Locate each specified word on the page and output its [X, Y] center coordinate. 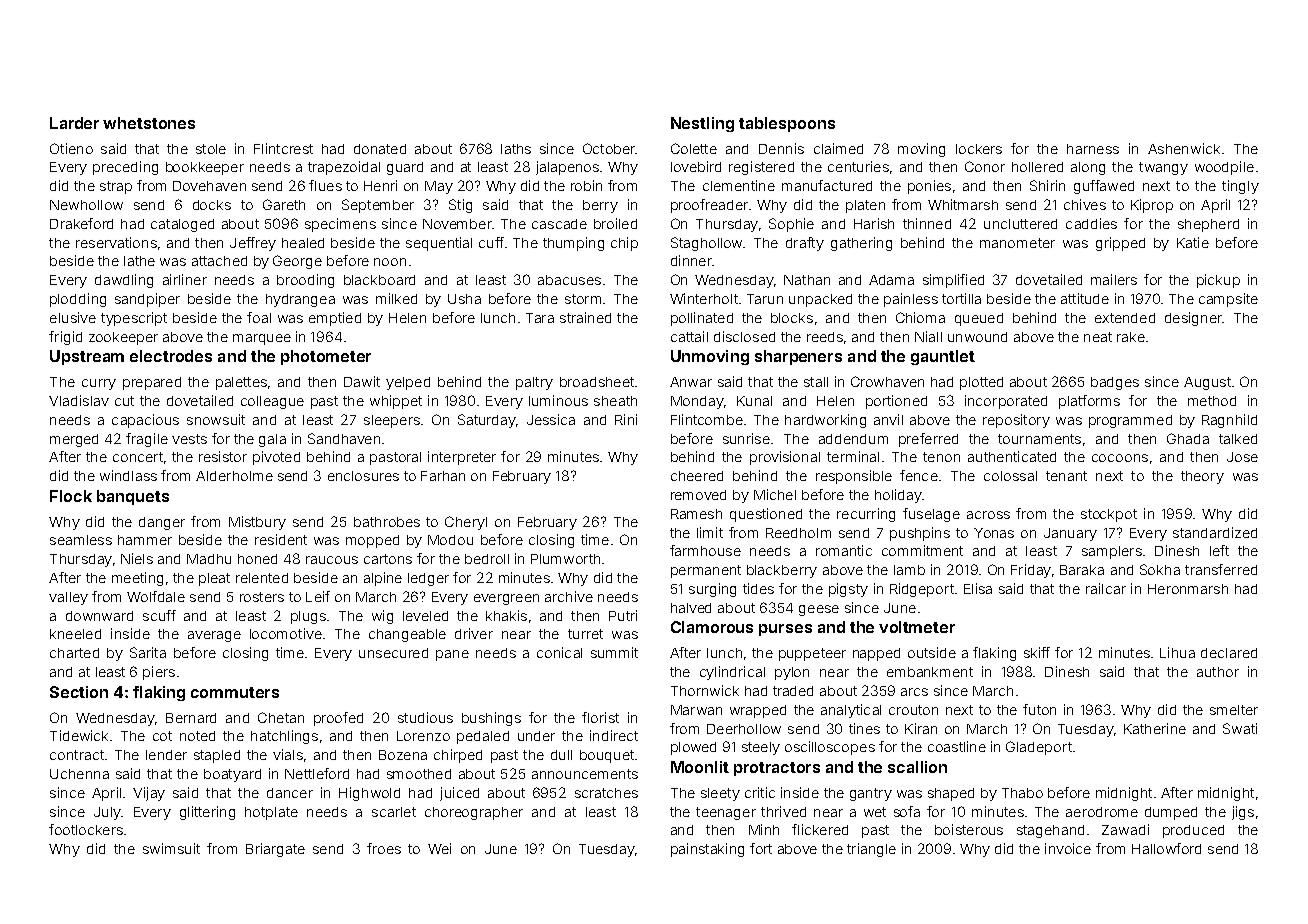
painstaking [707, 850]
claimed [838, 148]
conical [559, 652]
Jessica [551, 419]
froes [384, 848]
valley [68, 598]
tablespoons [787, 124]
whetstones [149, 123]
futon [1039, 709]
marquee [262, 339]
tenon [941, 457]
